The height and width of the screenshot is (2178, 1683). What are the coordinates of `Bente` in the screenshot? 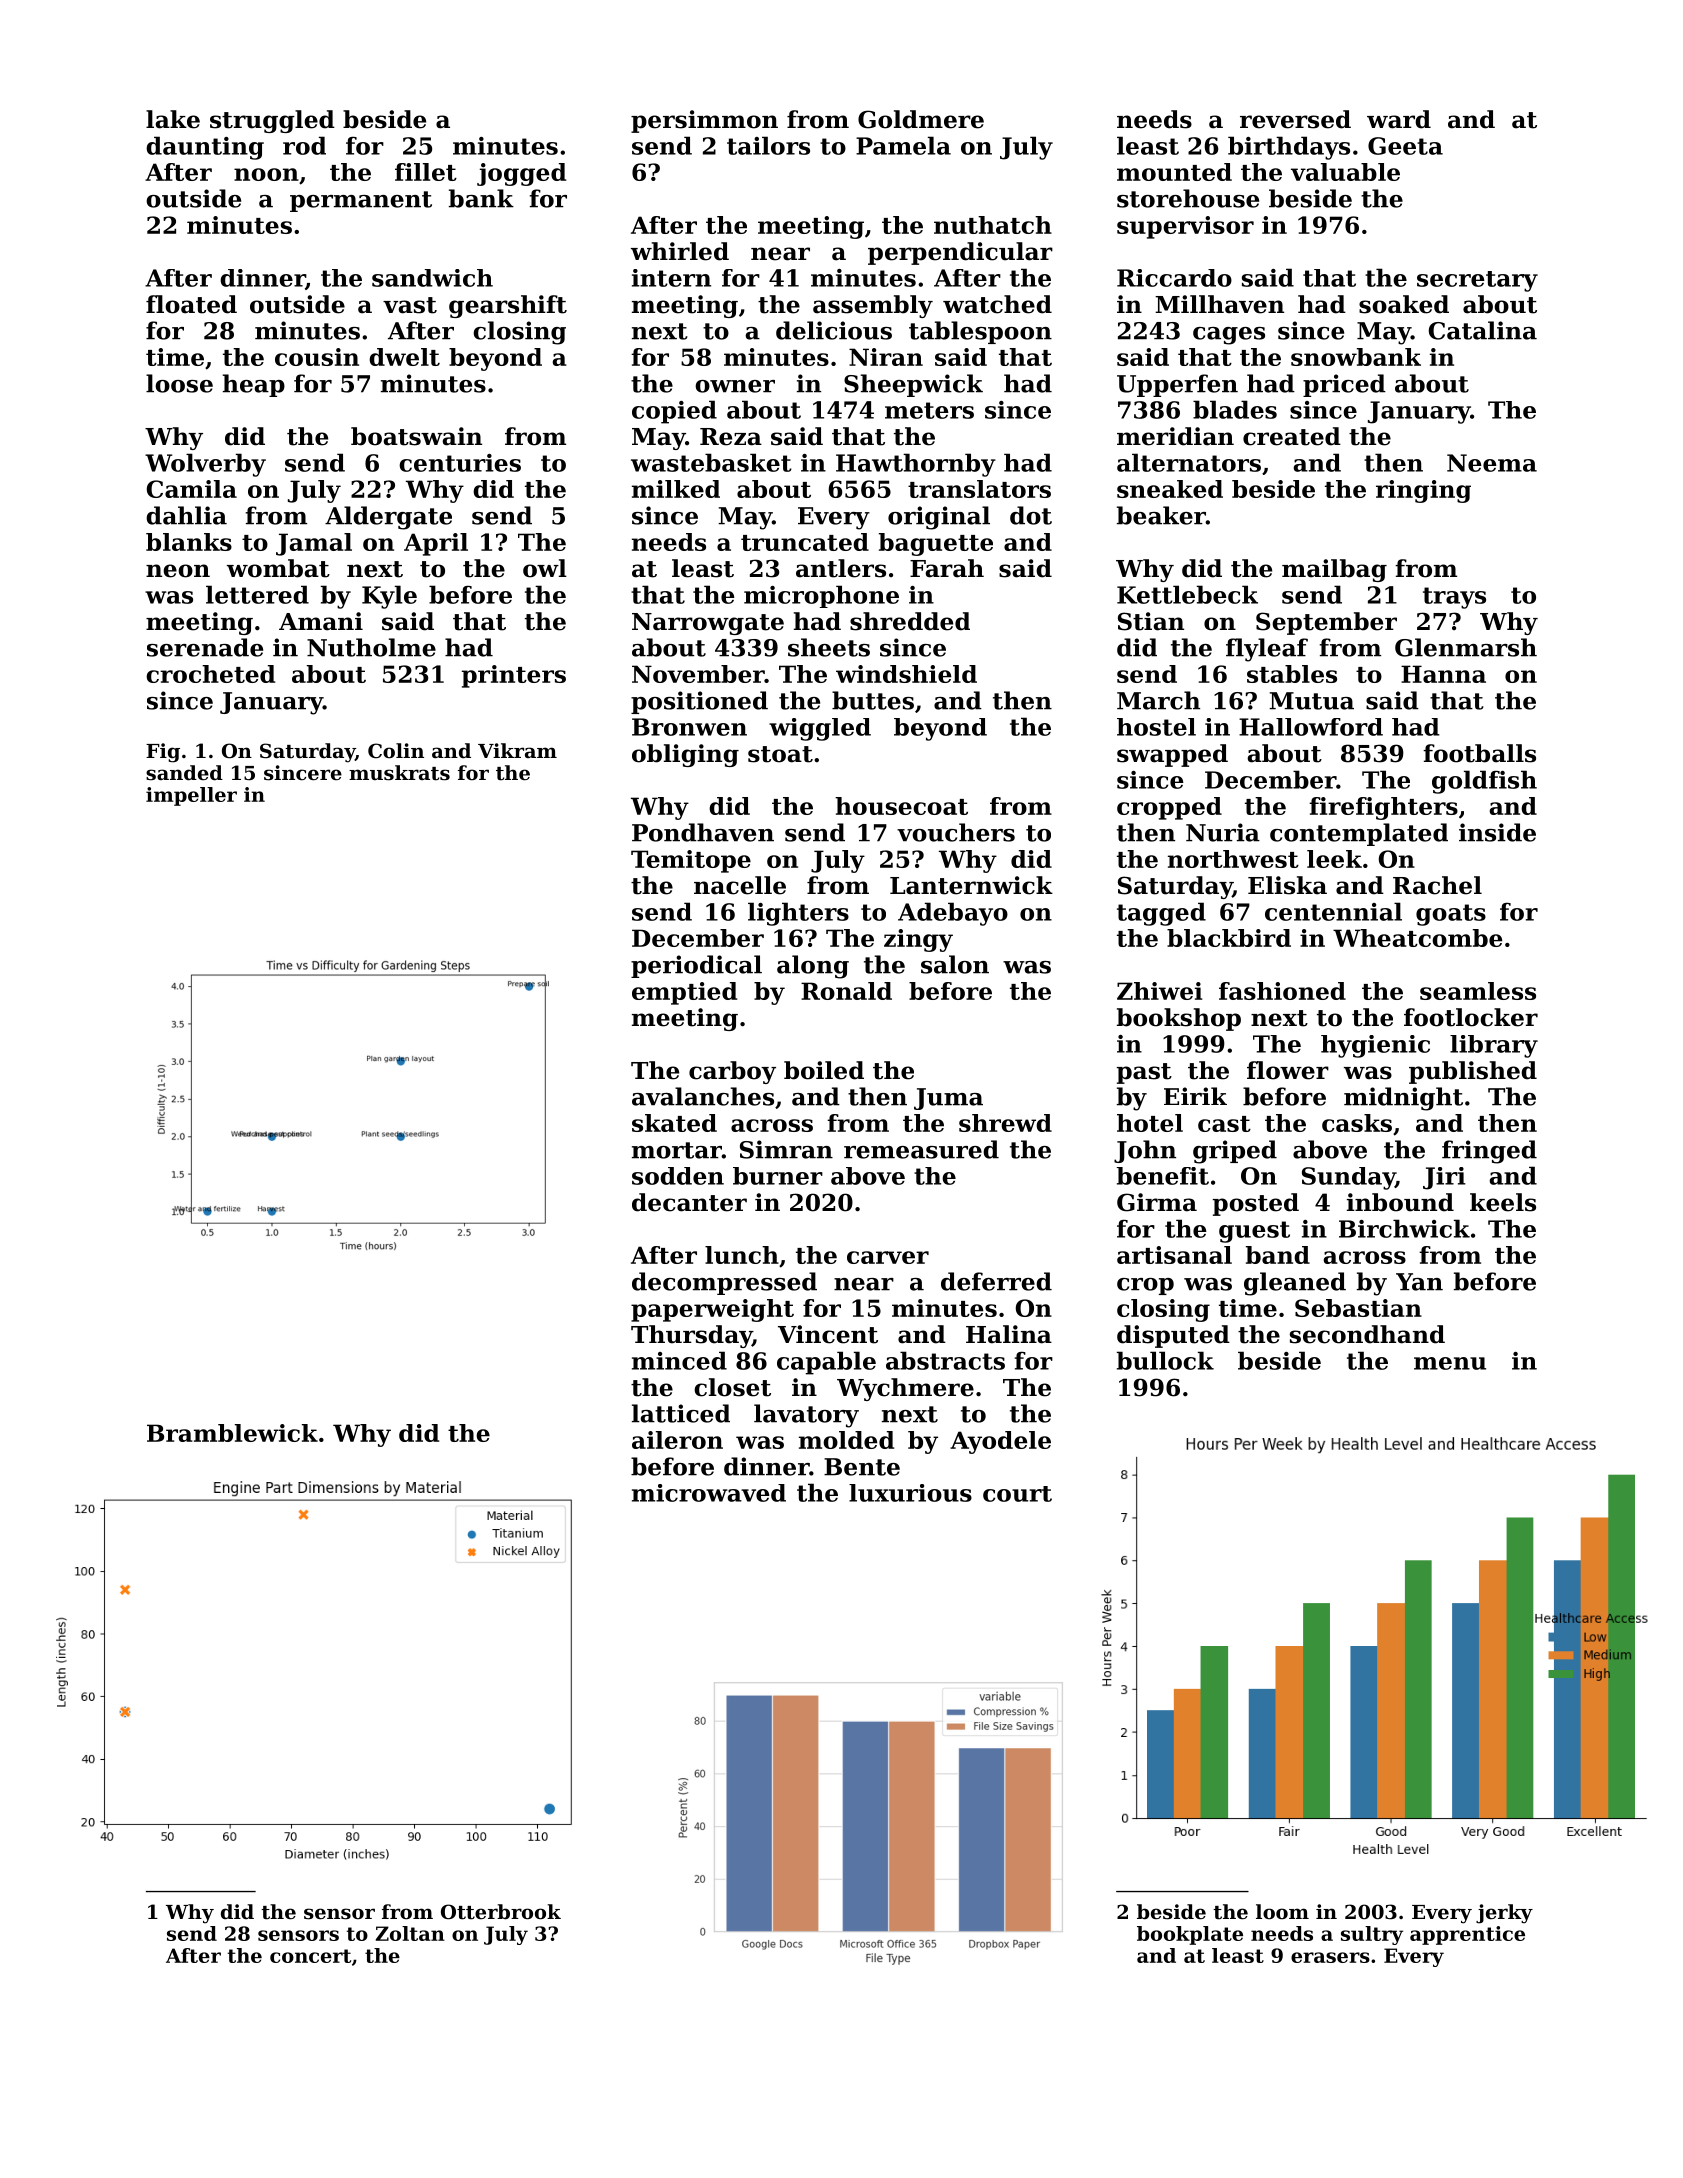 It's located at (862, 1467).
